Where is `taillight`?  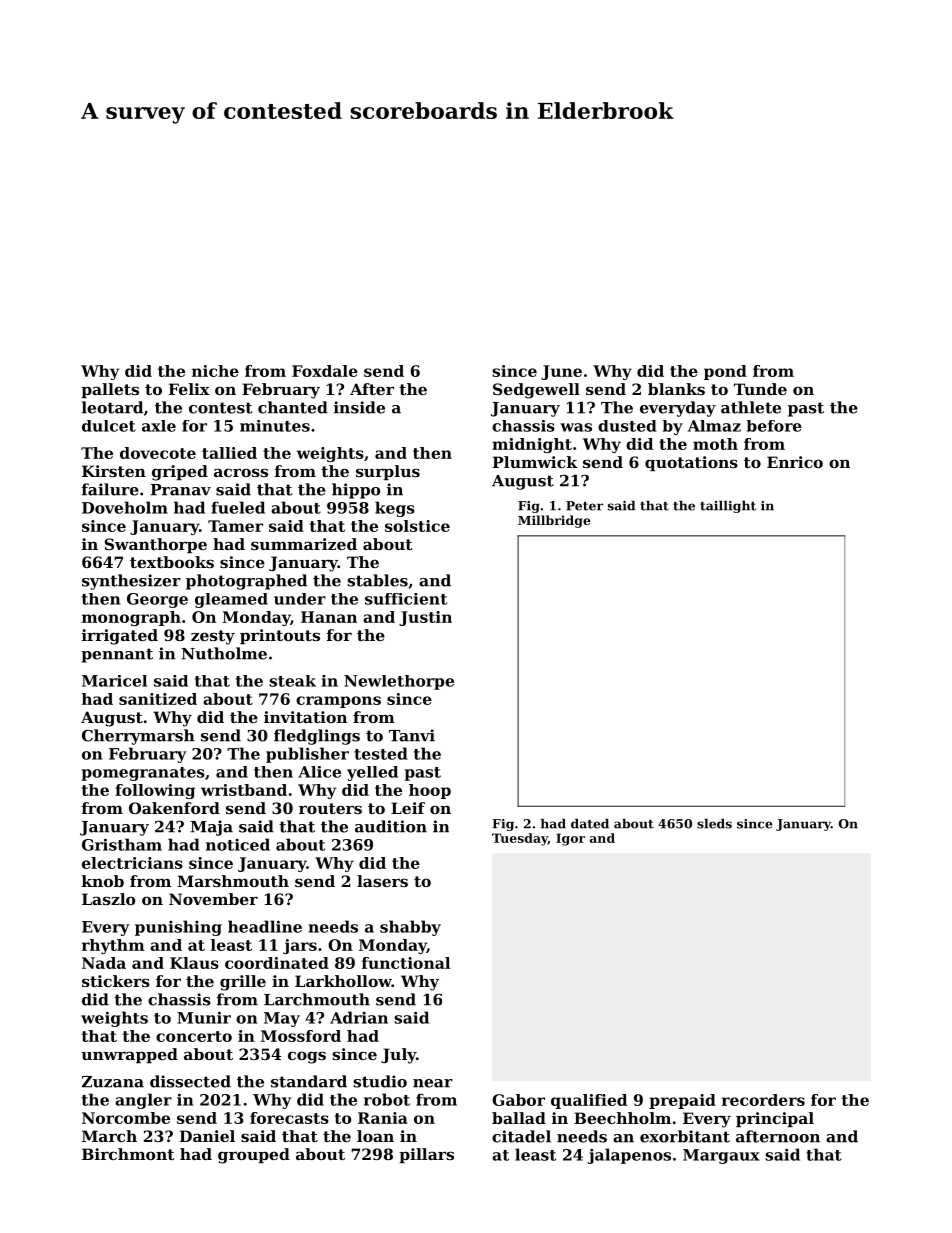 taillight is located at coordinates (728, 507).
